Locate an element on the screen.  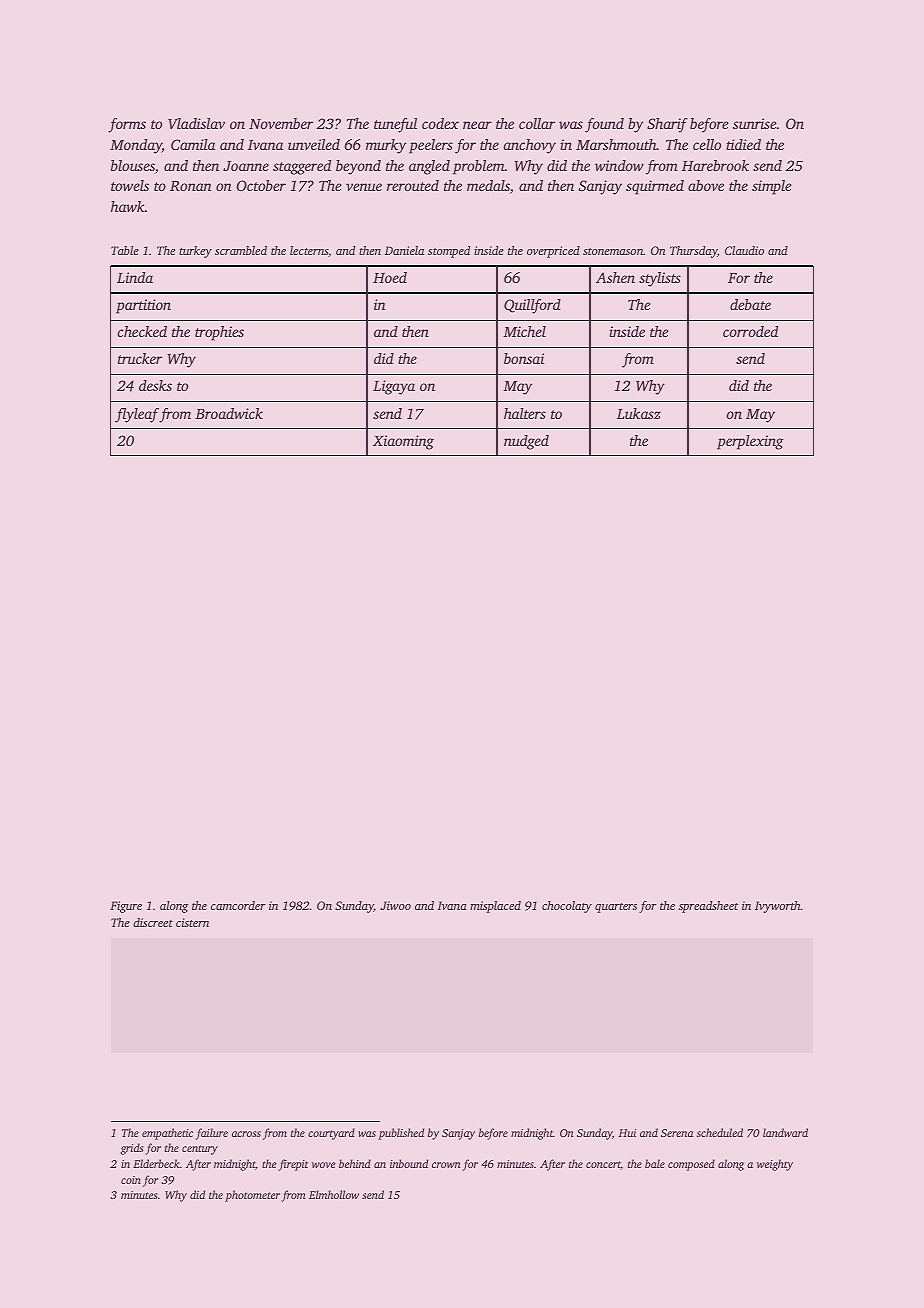
Hoed is located at coordinates (390, 277).
